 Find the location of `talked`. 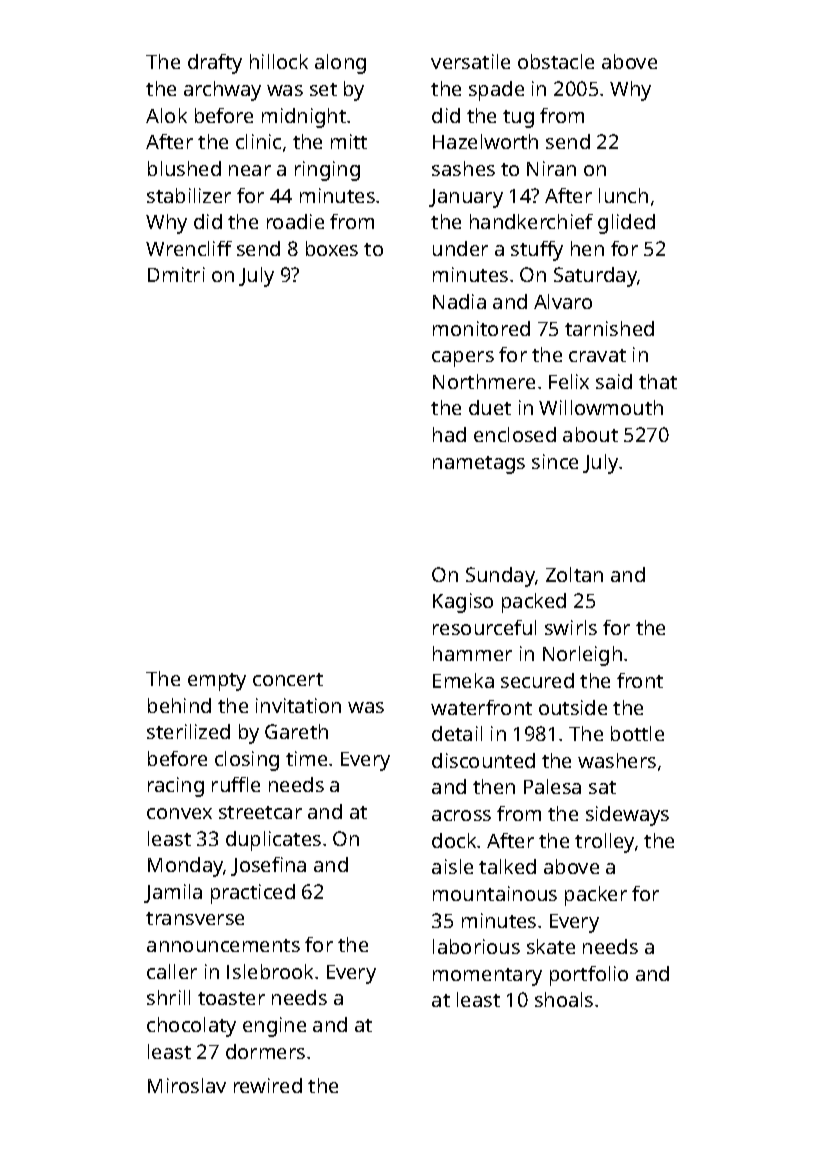

talked is located at coordinates (507, 866).
